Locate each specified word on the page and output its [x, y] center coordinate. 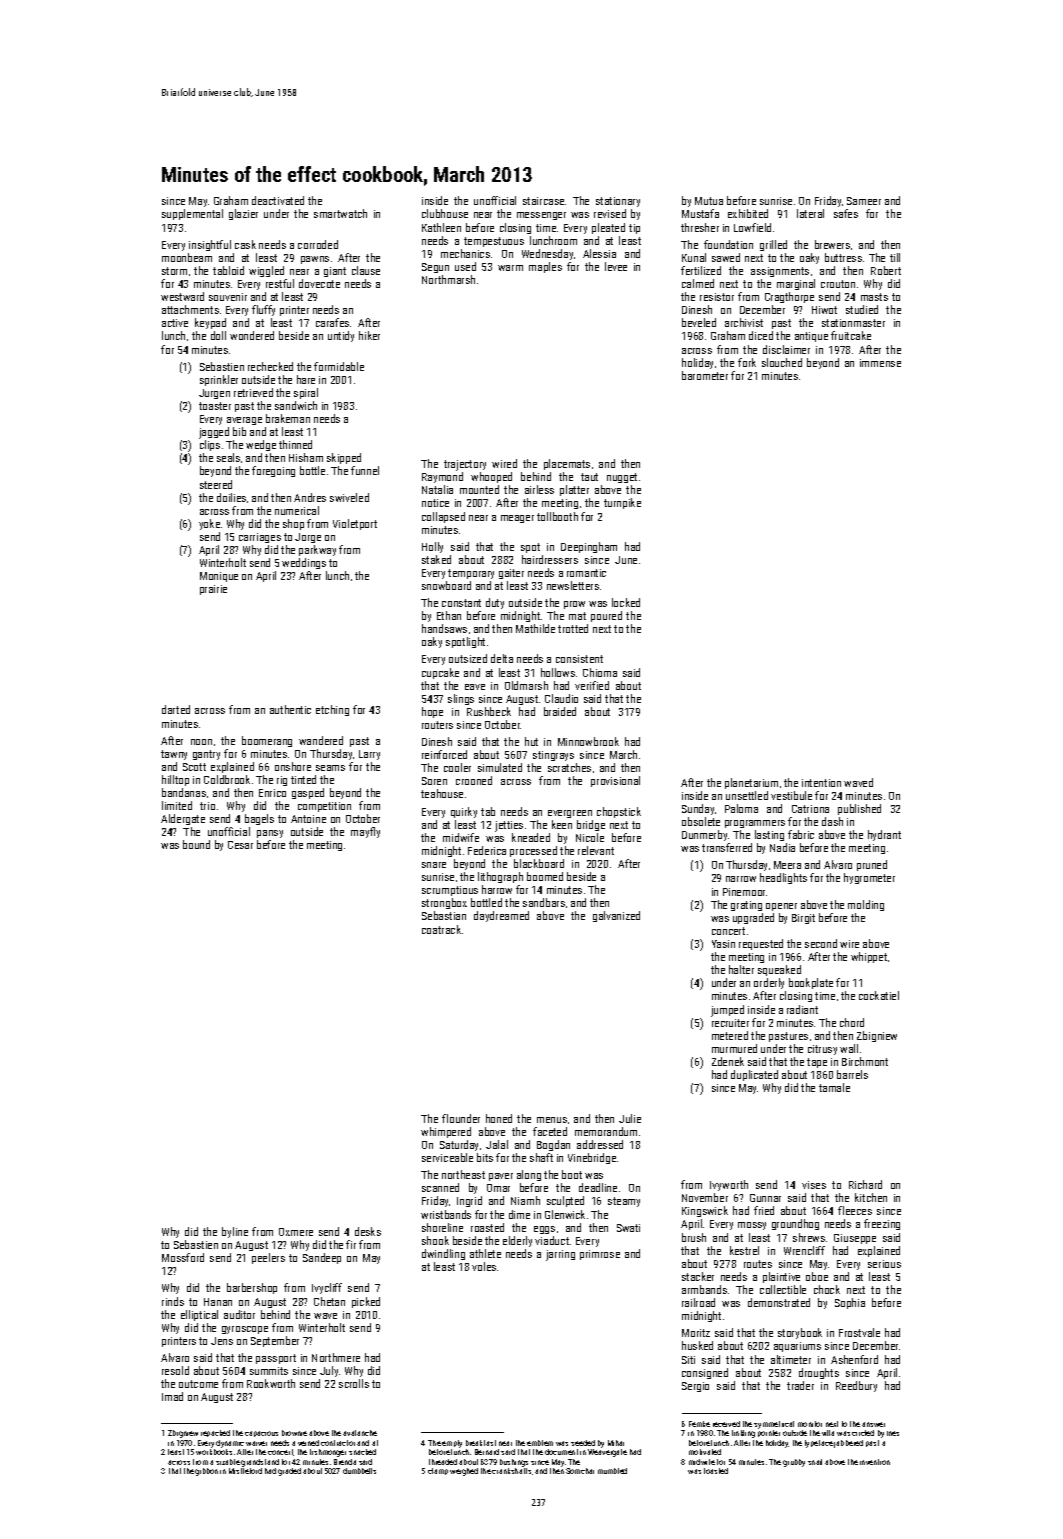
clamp [438, 1471]
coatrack [441, 929]
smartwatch [340, 213]
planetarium [751, 783]
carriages [260, 538]
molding [866, 905]
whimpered [446, 1132]
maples [545, 267]
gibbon [206, 1472]
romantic [586, 573]
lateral [810, 213]
